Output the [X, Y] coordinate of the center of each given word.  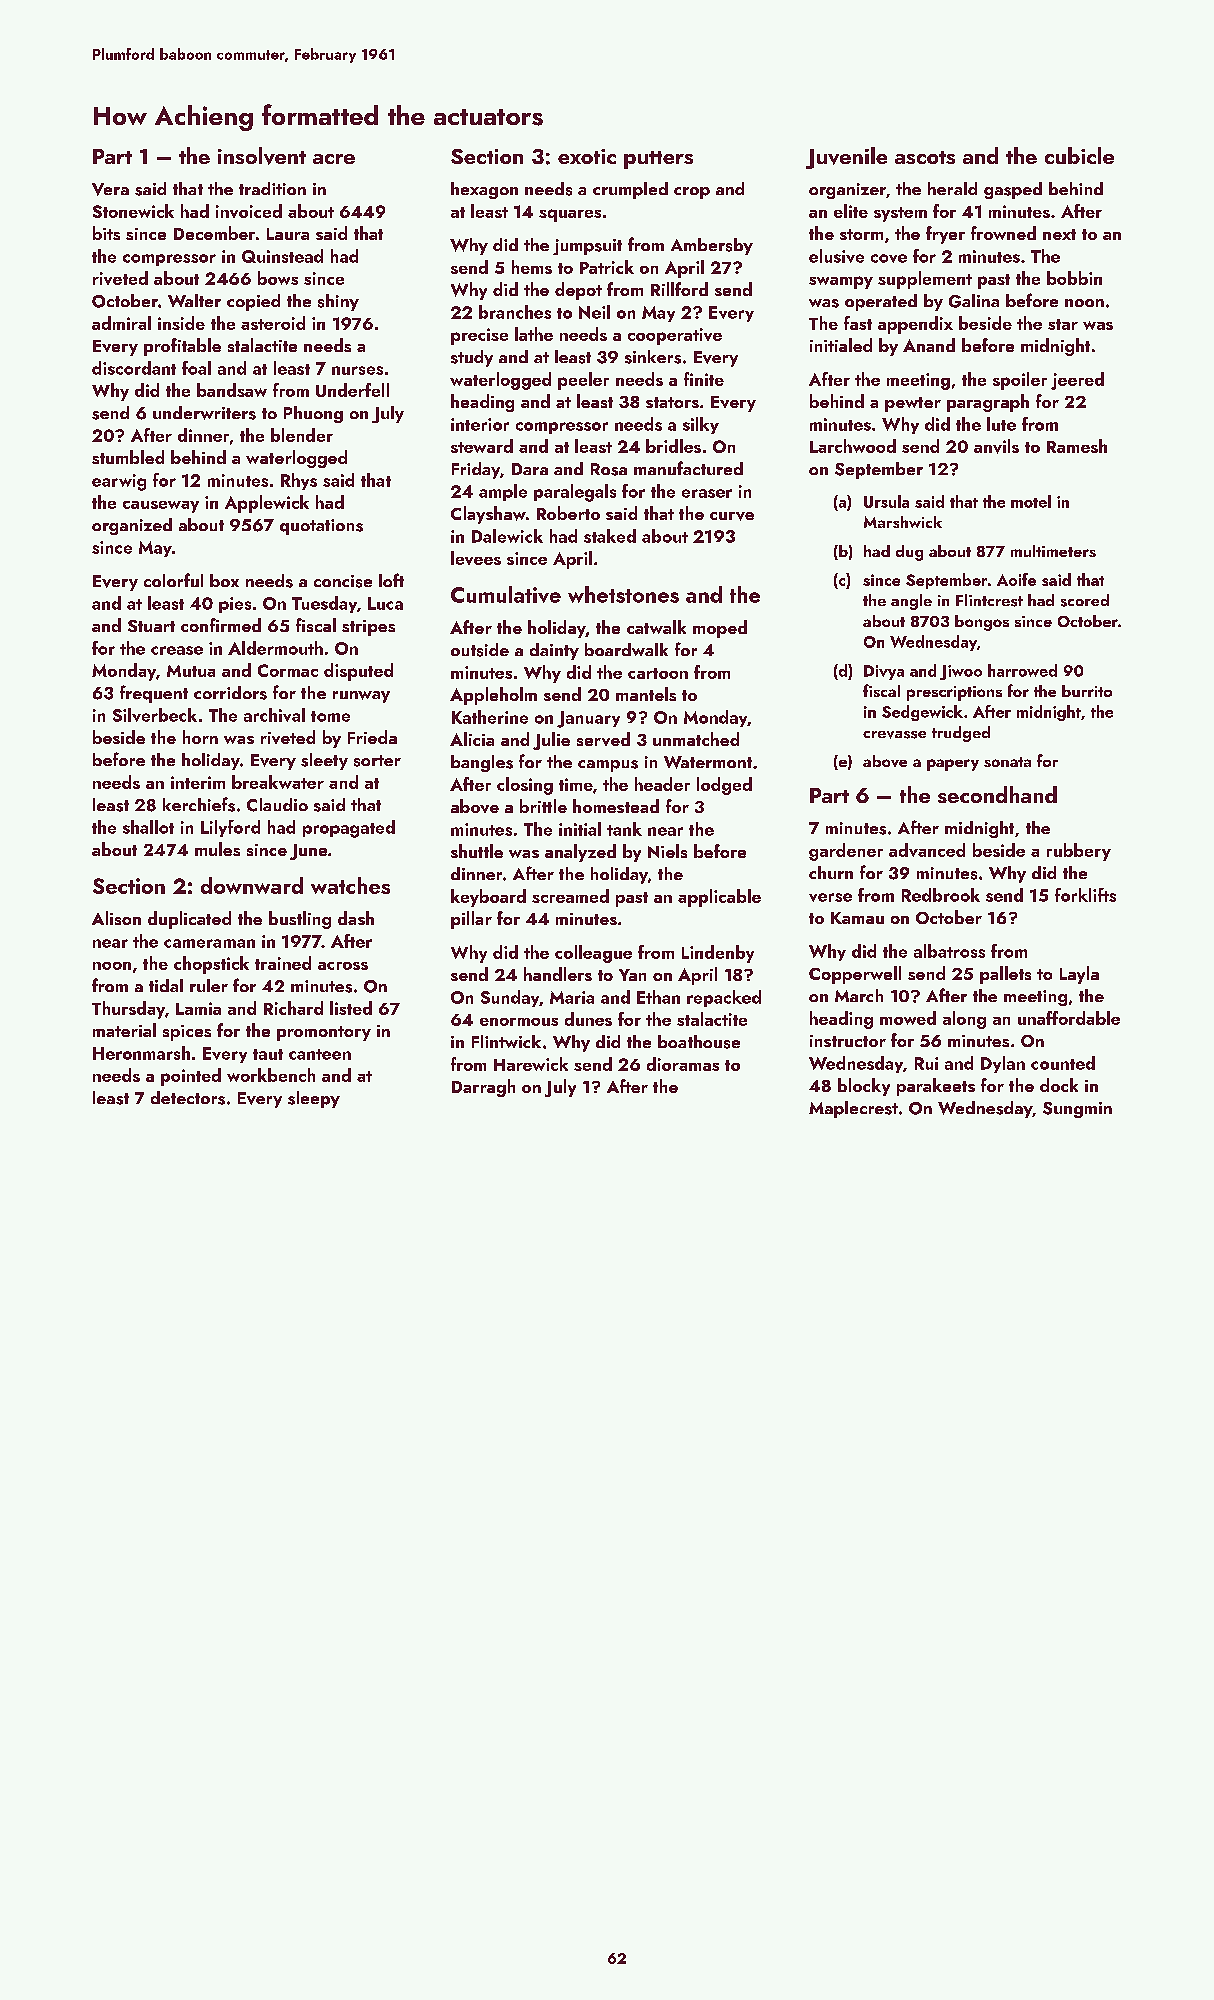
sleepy [314, 1099]
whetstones [623, 594]
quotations [321, 527]
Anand [929, 345]
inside [181, 323]
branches [515, 312]
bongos [982, 623]
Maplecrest [853, 1109]
